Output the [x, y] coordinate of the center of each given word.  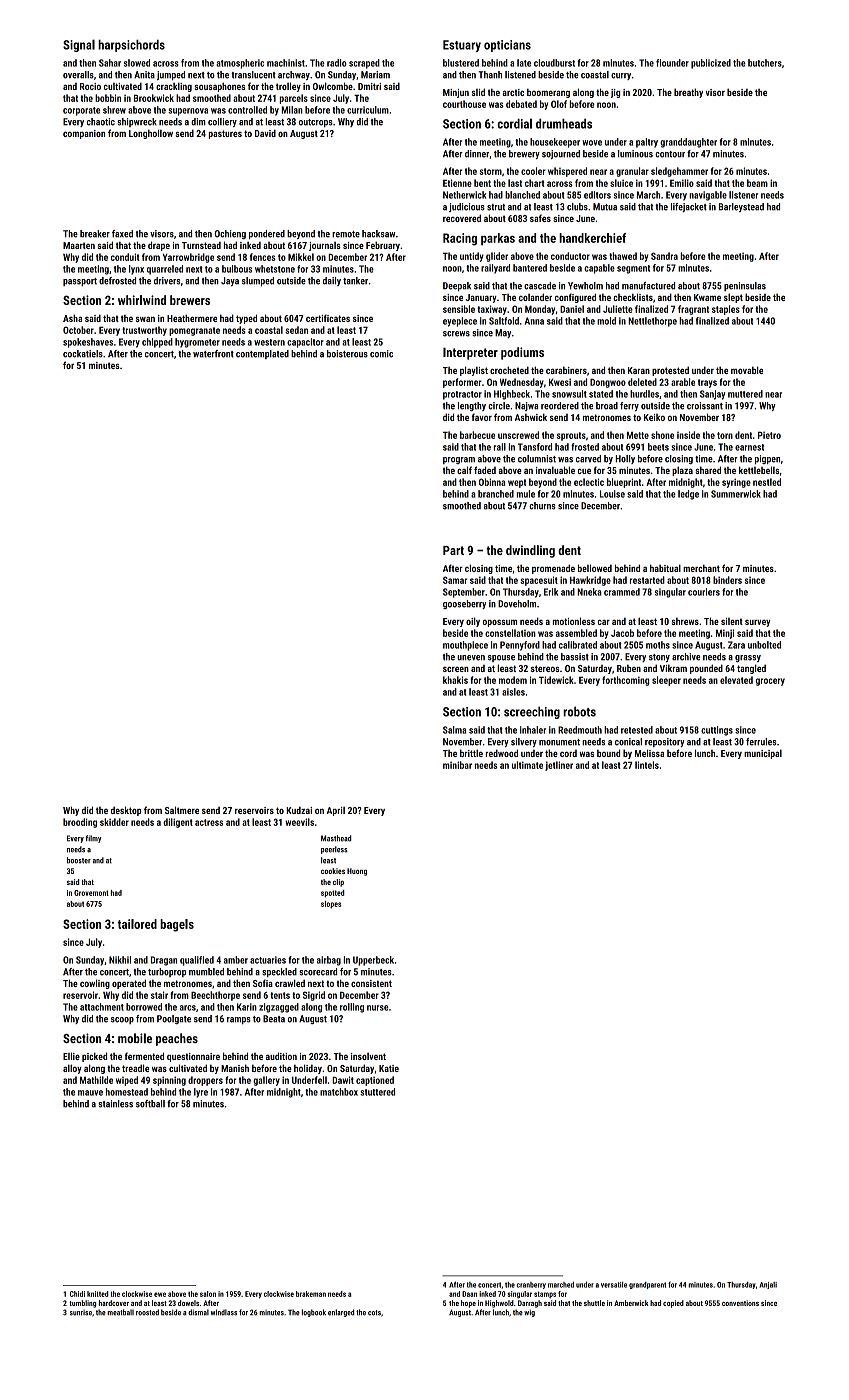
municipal [763, 754]
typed [246, 319]
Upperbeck [373, 961]
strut [496, 207]
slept [733, 298]
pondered [267, 234]
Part [453, 550]
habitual [665, 568]
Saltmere [182, 810]
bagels [177, 925]
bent [482, 183]
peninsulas [745, 286]
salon [208, 1294]
